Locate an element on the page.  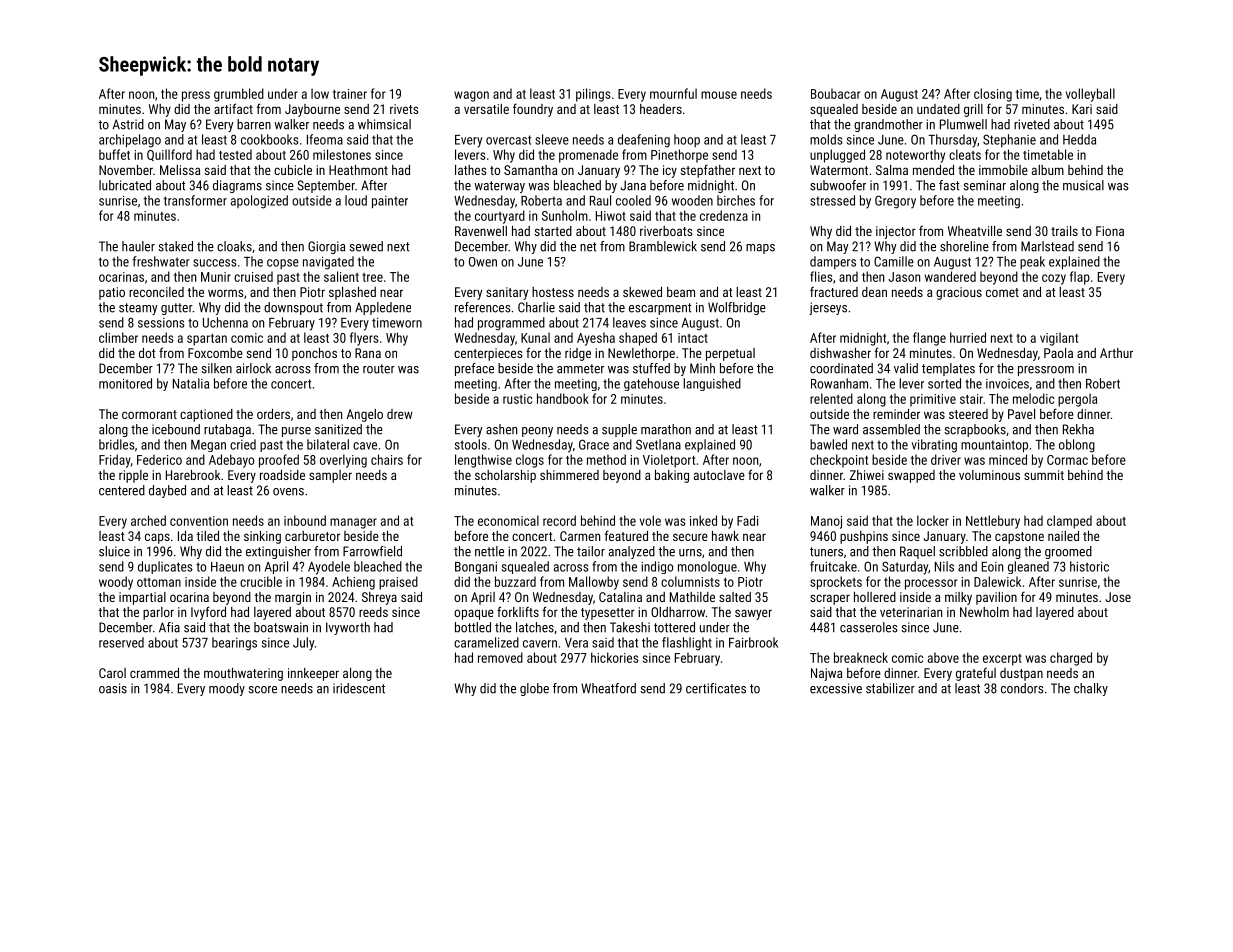
Jose is located at coordinates (1118, 597).
